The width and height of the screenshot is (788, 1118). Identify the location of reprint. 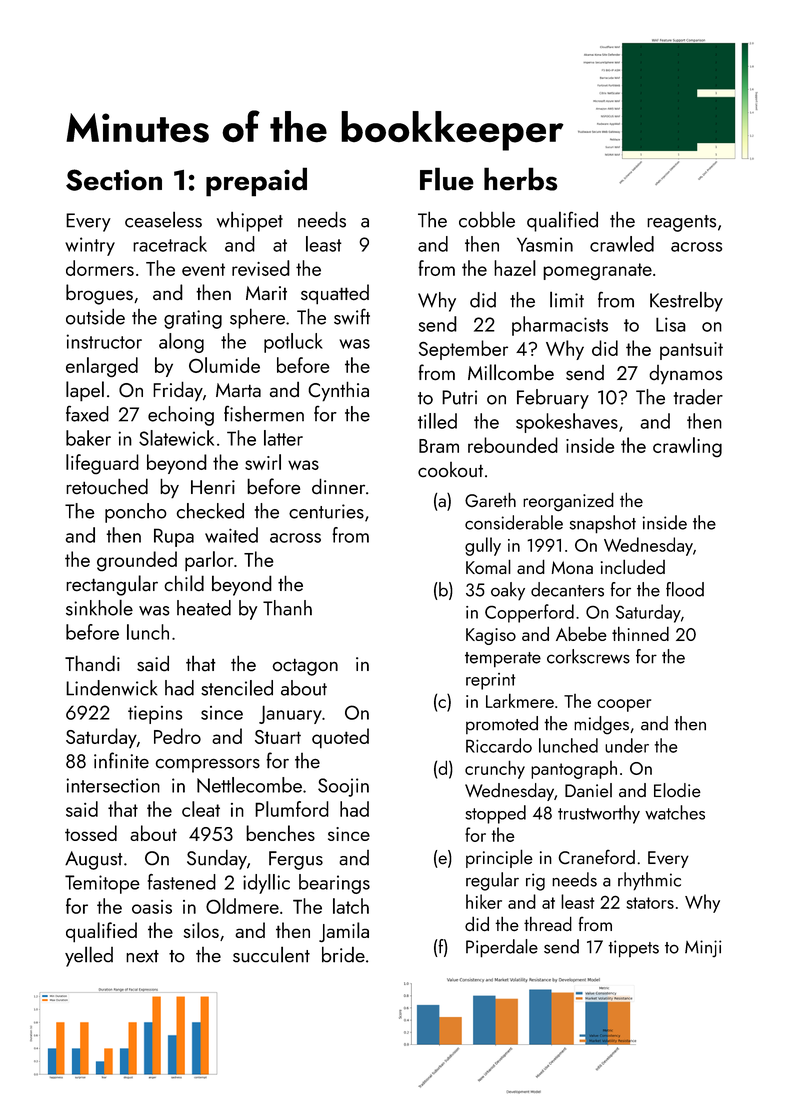
(490, 681).
